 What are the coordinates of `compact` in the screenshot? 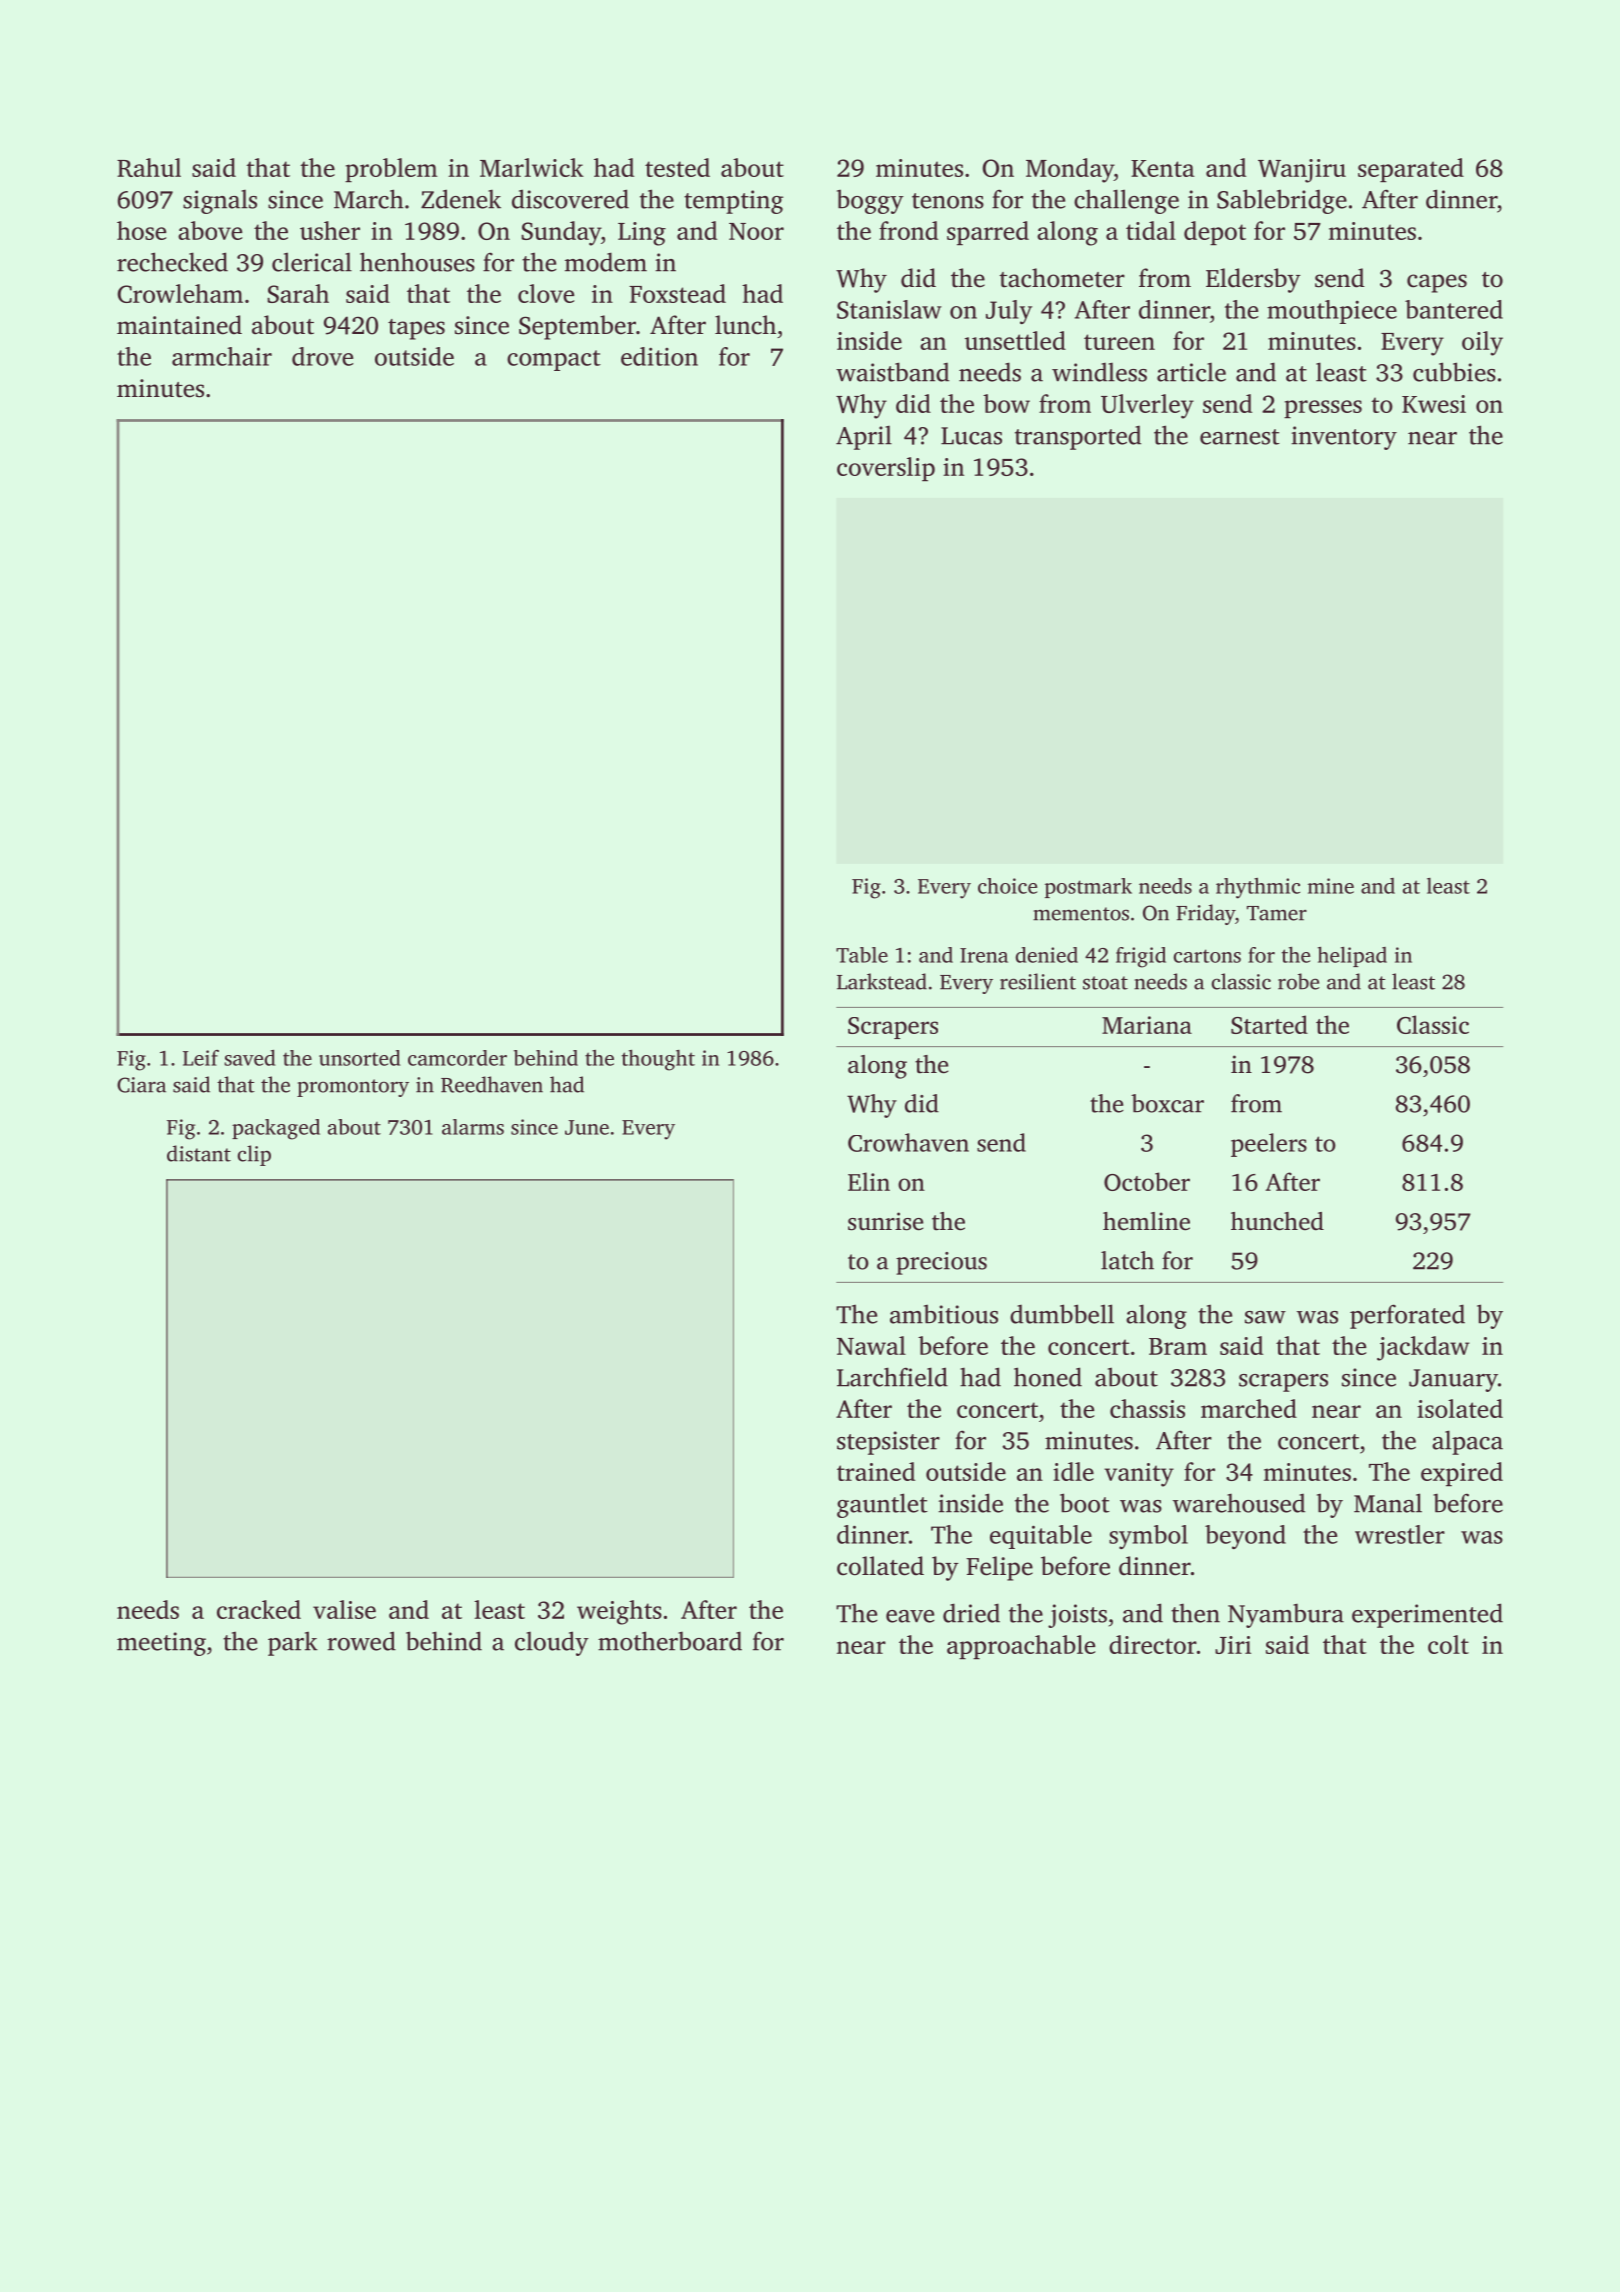 It's located at (554, 360).
